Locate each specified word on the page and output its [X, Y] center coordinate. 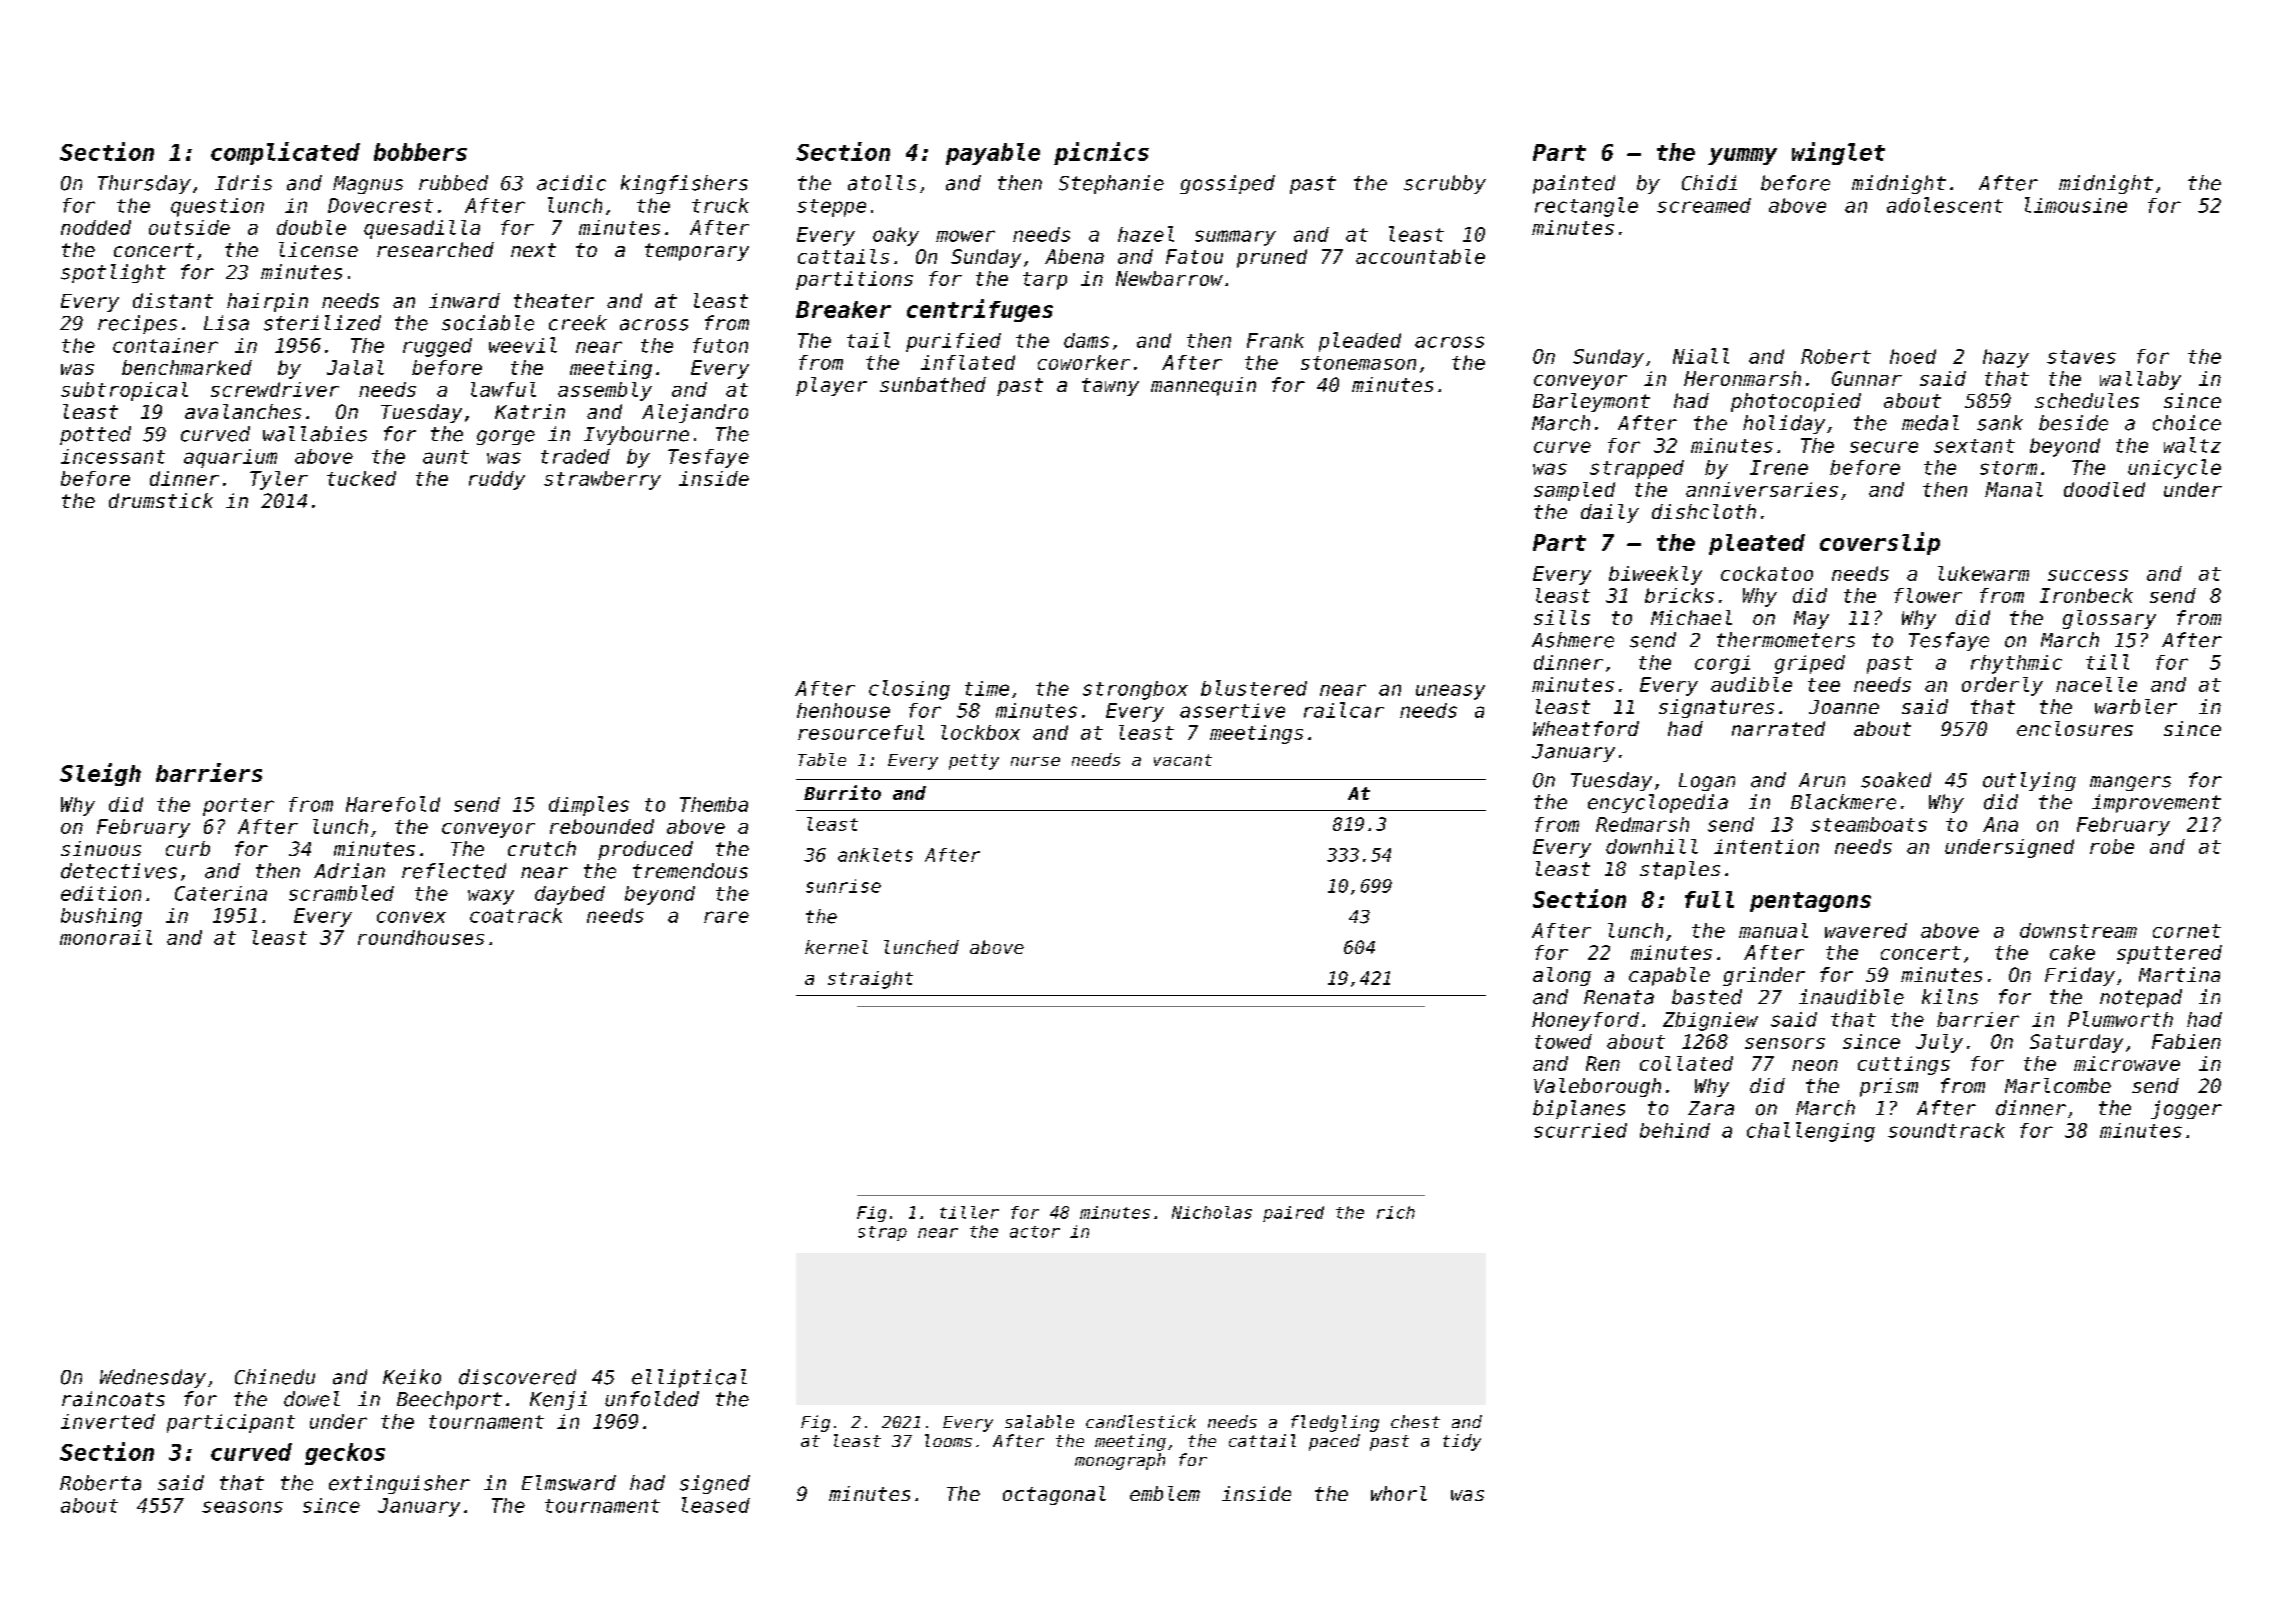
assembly [605, 391]
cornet [2187, 931]
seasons [242, 1507]
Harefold [393, 804]
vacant [1183, 760]
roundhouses [421, 937]
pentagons [1810, 902]
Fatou [1194, 256]
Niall [1701, 356]
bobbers [420, 152]
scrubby [1445, 184]
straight [870, 980]
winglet [1838, 153]
